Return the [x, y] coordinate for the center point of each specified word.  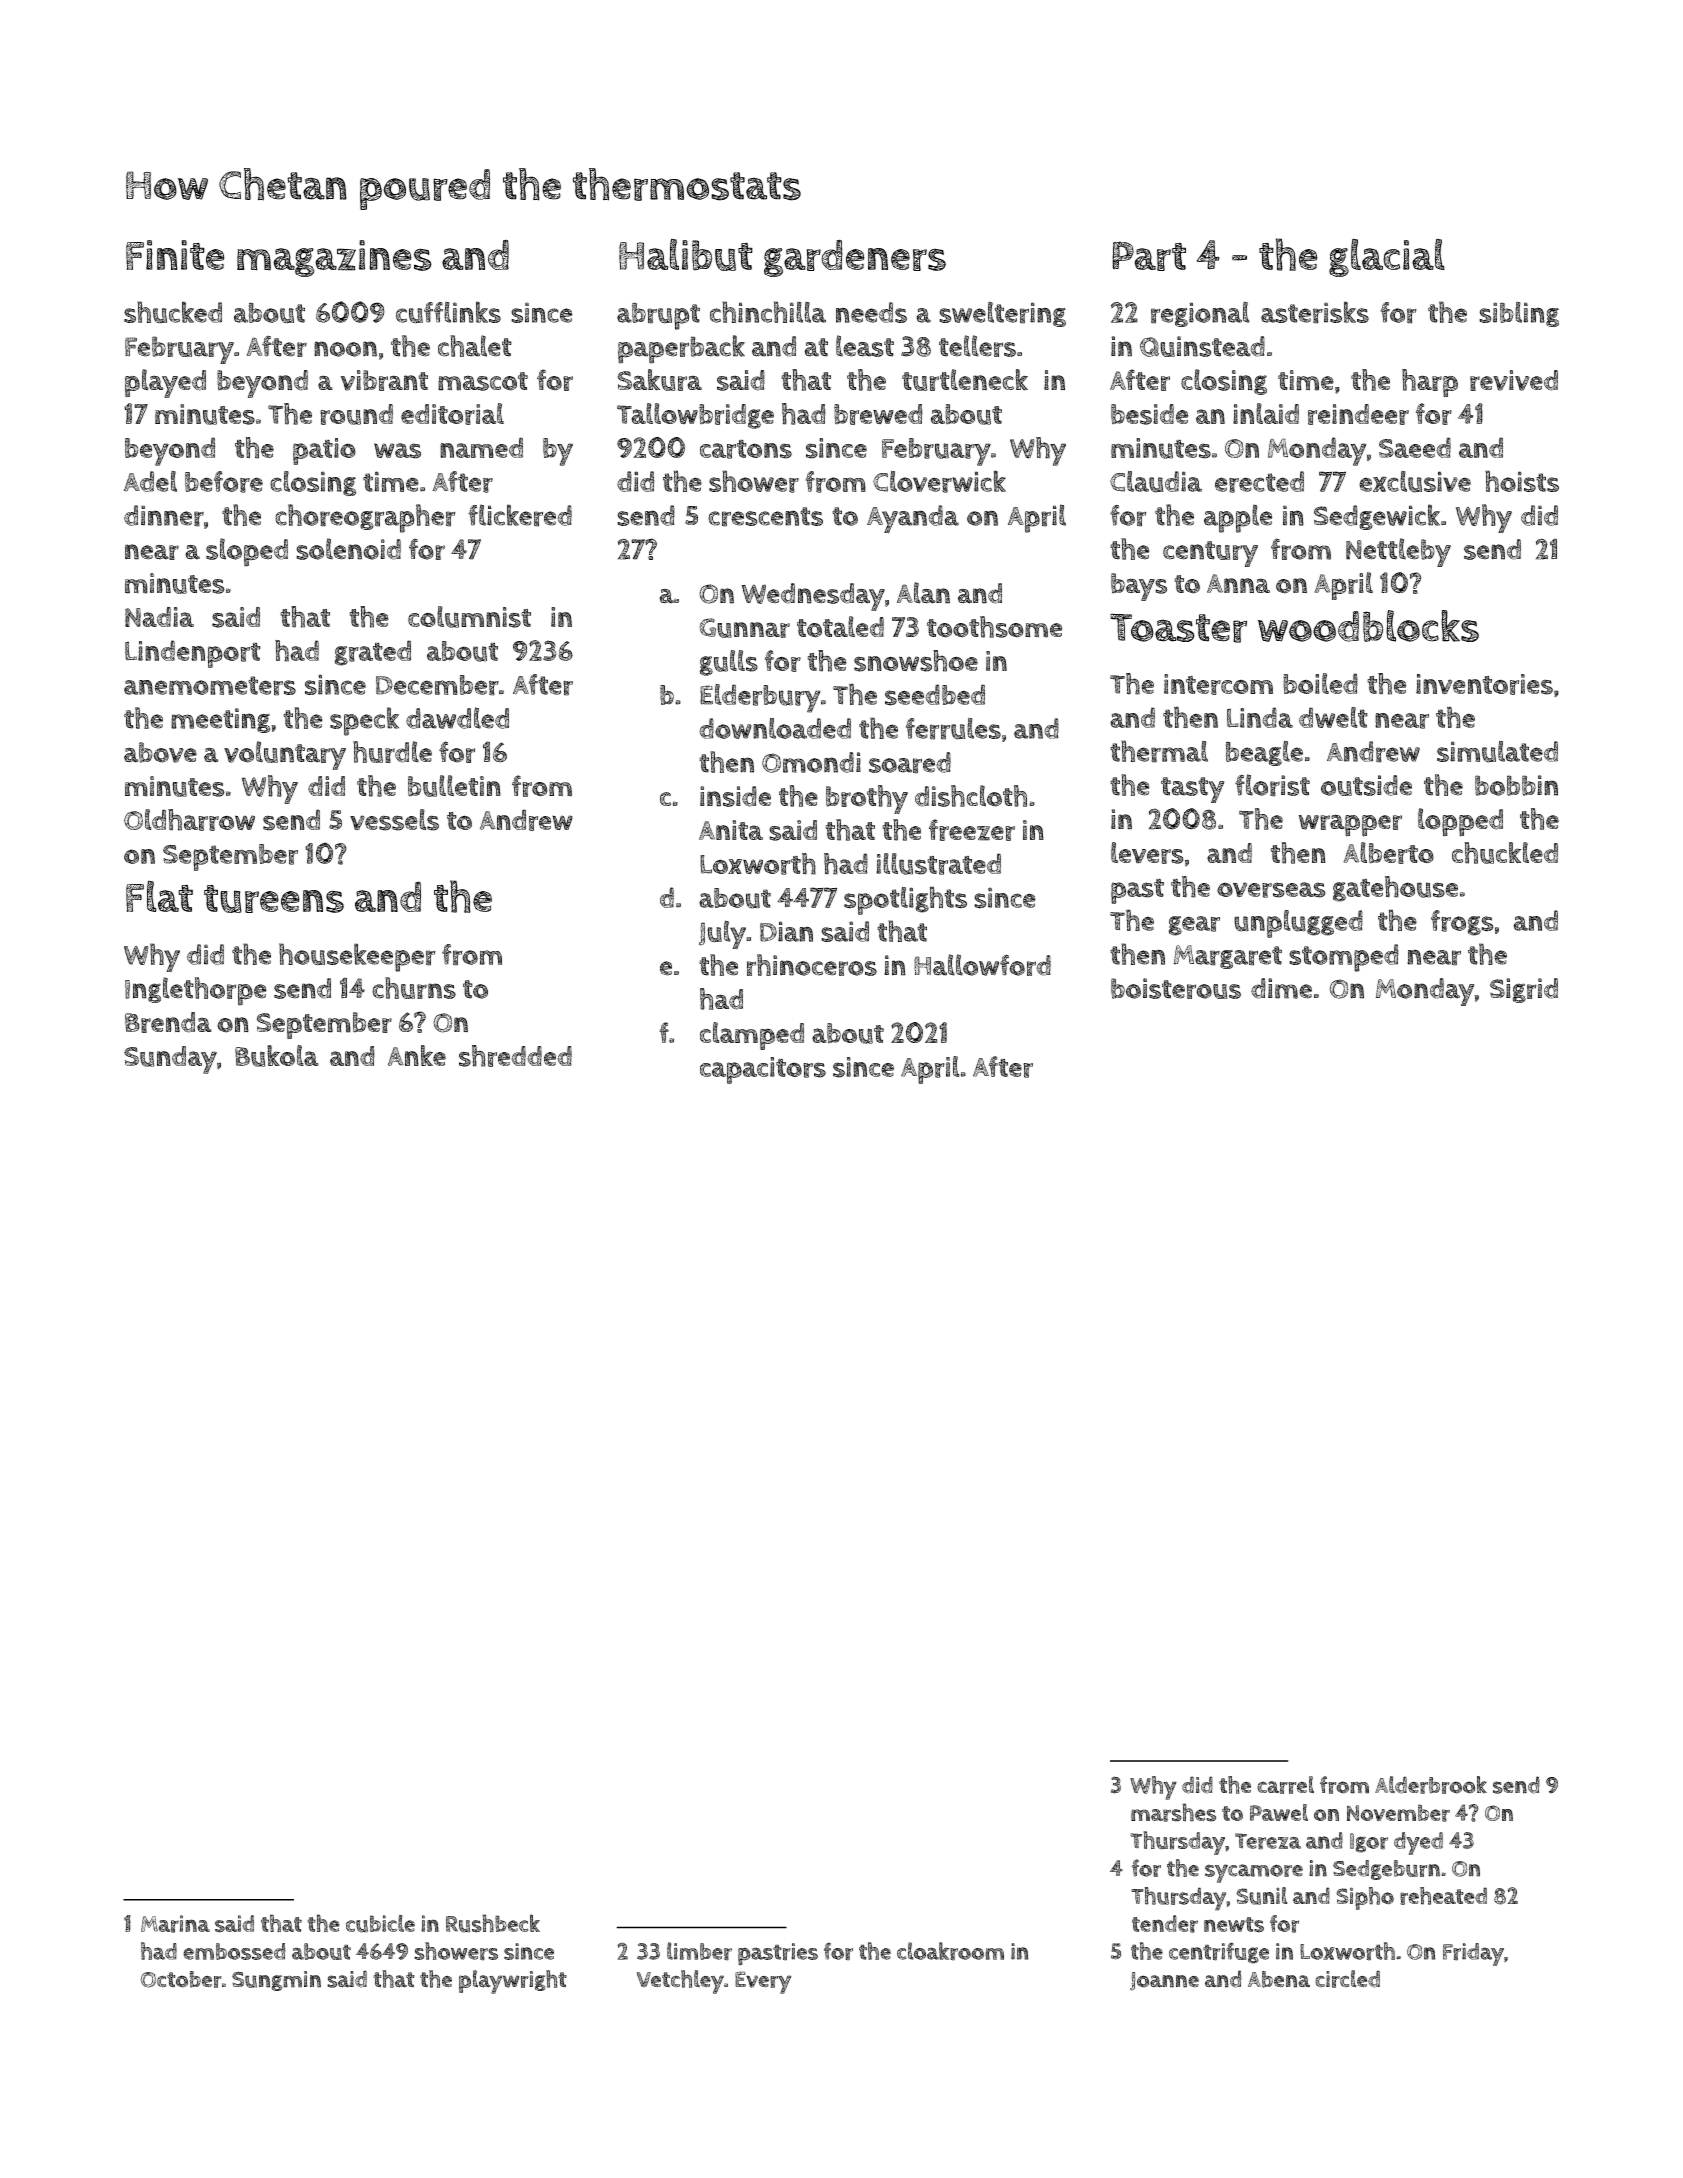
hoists [1522, 481]
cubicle [380, 1924]
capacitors [763, 1070]
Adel [150, 481]
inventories [1484, 684]
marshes [1173, 1812]
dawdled [457, 718]
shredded [515, 1056]
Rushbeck [493, 1923]
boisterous [1176, 988]
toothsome [994, 627]
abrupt [658, 316]
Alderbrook [1431, 1785]
